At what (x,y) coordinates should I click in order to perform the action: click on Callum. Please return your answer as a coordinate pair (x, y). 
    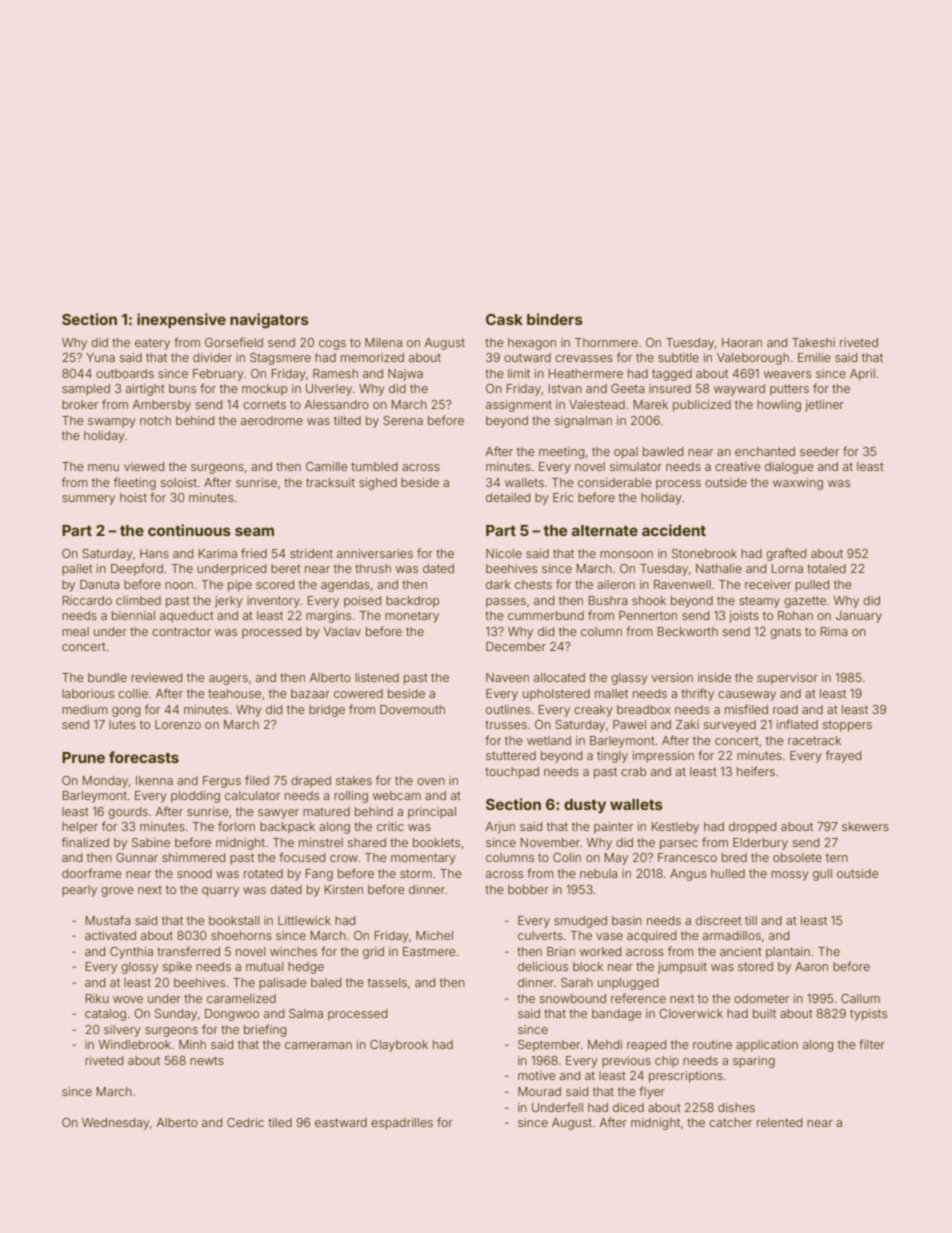
    Looking at the image, I should click on (860, 998).
